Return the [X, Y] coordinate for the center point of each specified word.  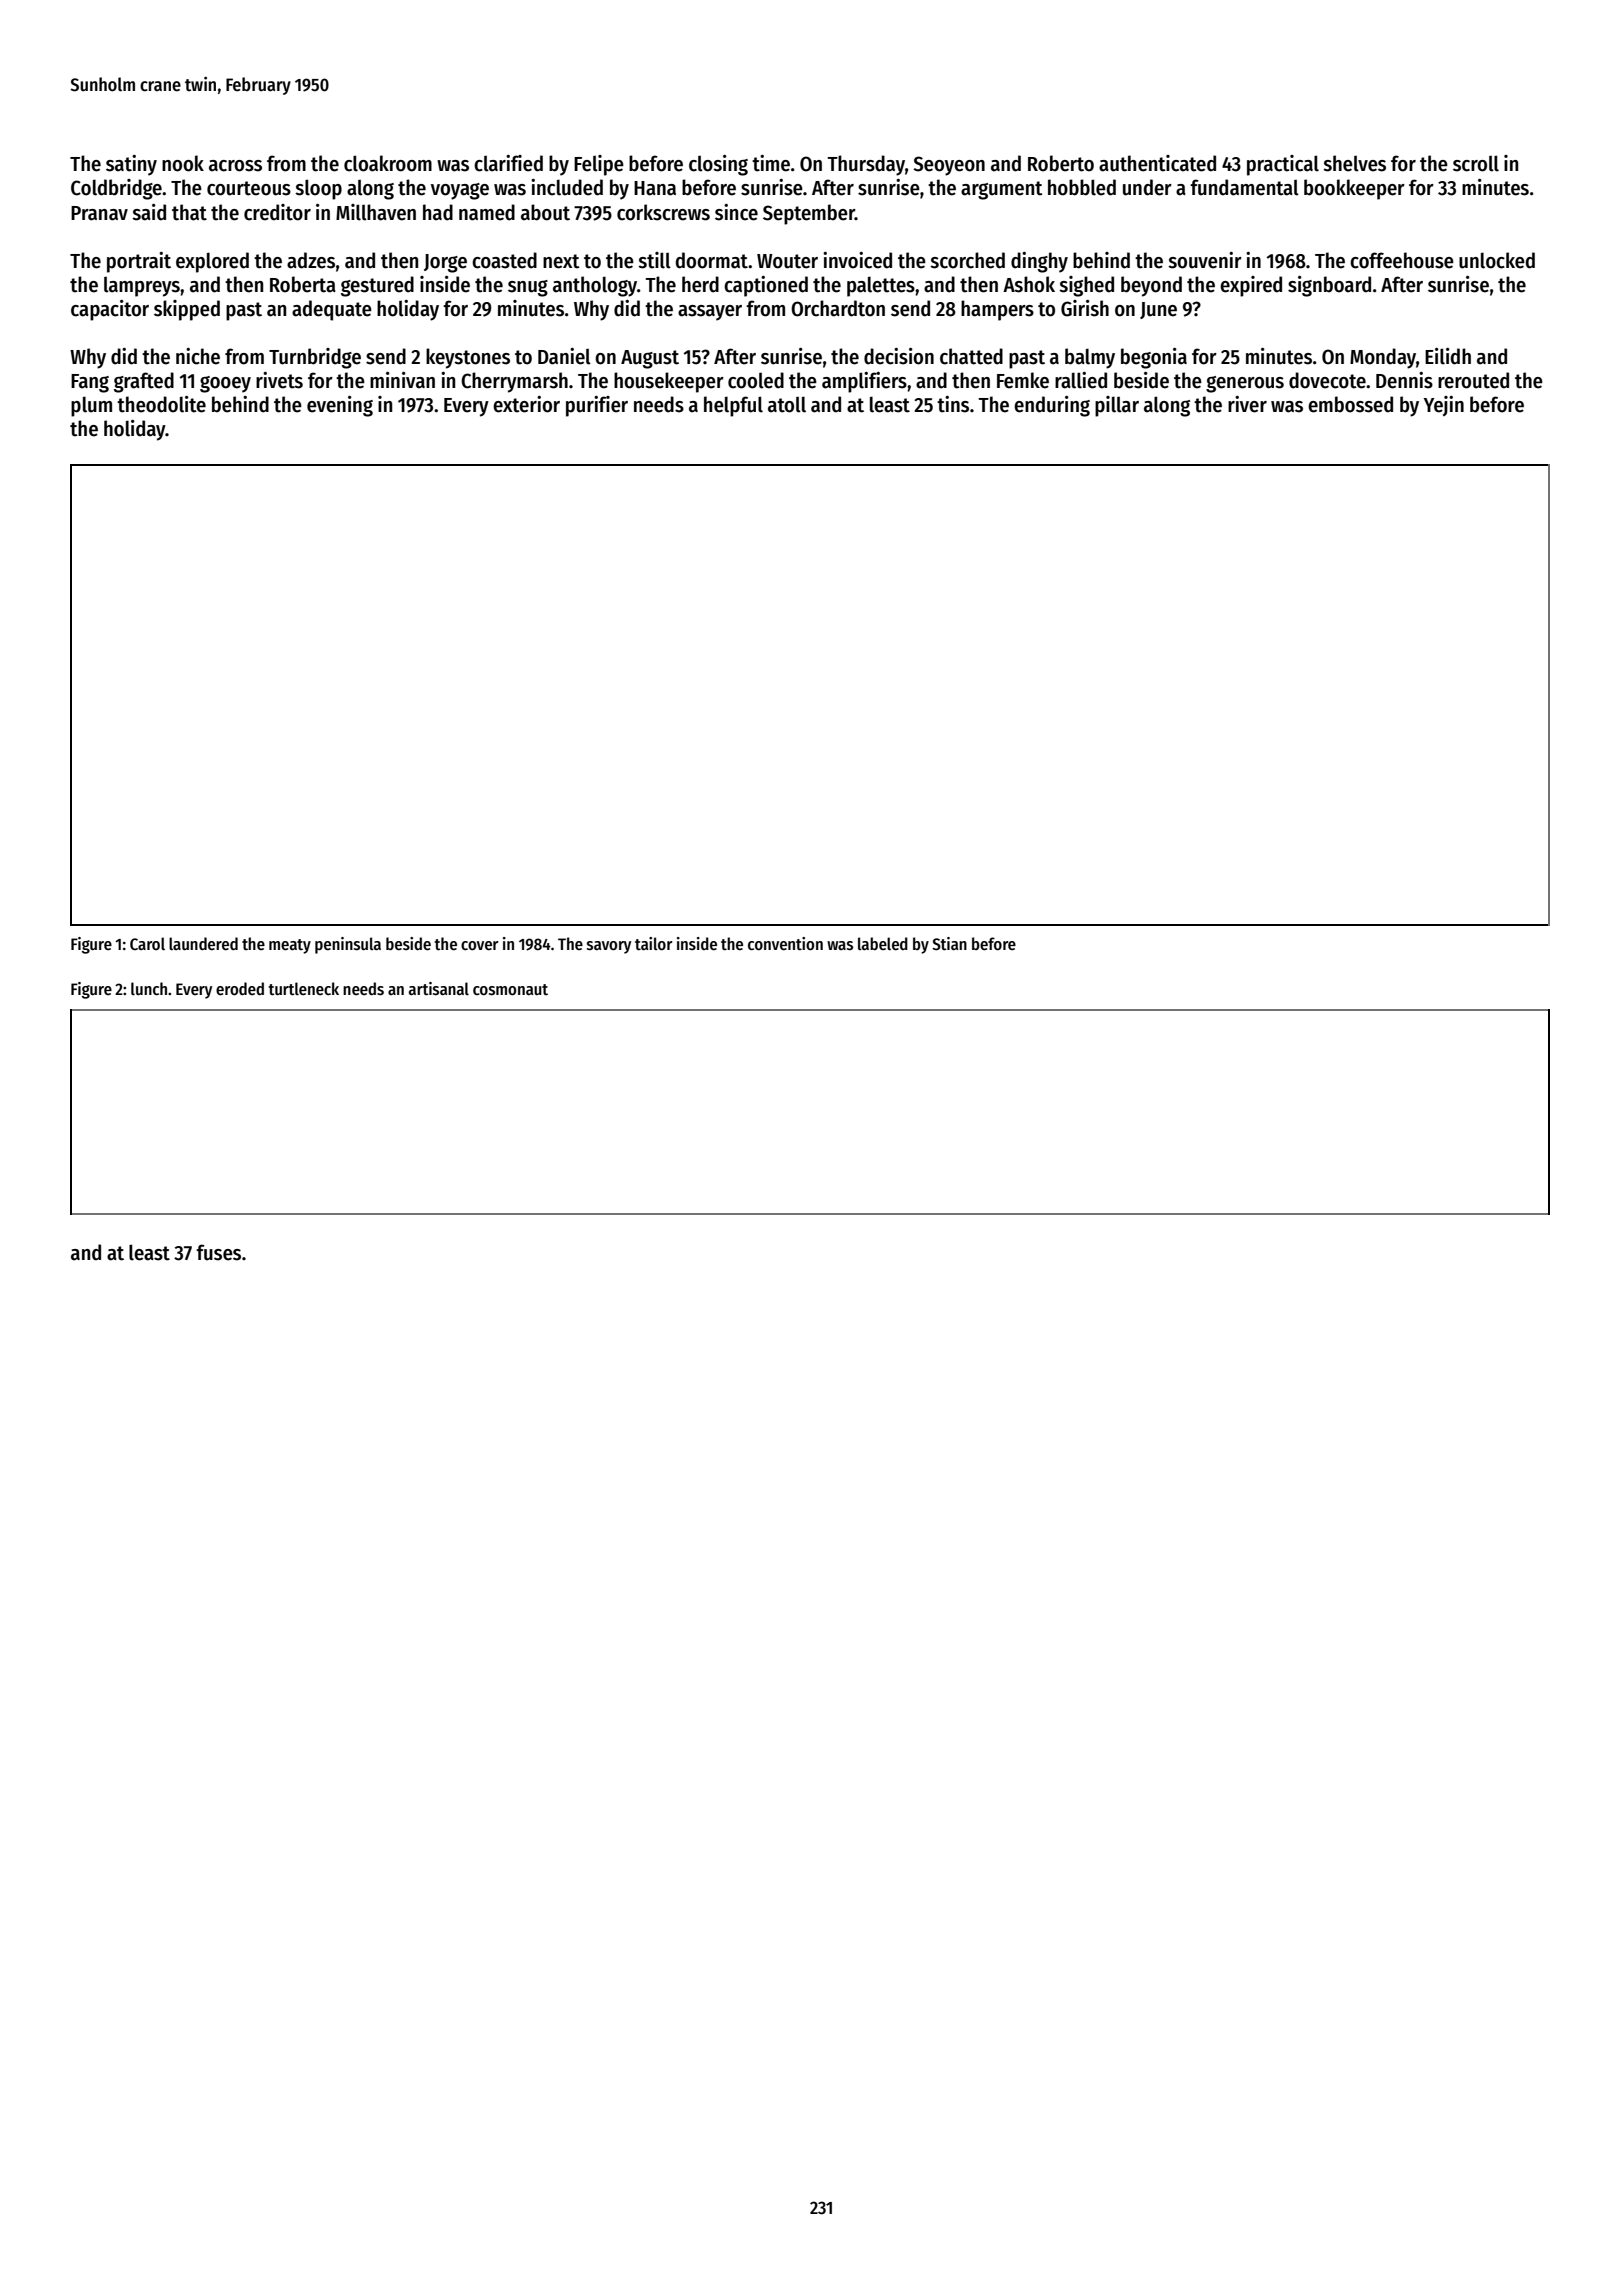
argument [1002, 190]
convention [785, 944]
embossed [1350, 404]
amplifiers [864, 382]
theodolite [161, 404]
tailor [654, 944]
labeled [883, 944]
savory [609, 947]
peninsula [348, 945]
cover [480, 946]
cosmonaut [510, 990]
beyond [1151, 286]
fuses [218, 1252]
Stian [949, 944]
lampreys [142, 287]
